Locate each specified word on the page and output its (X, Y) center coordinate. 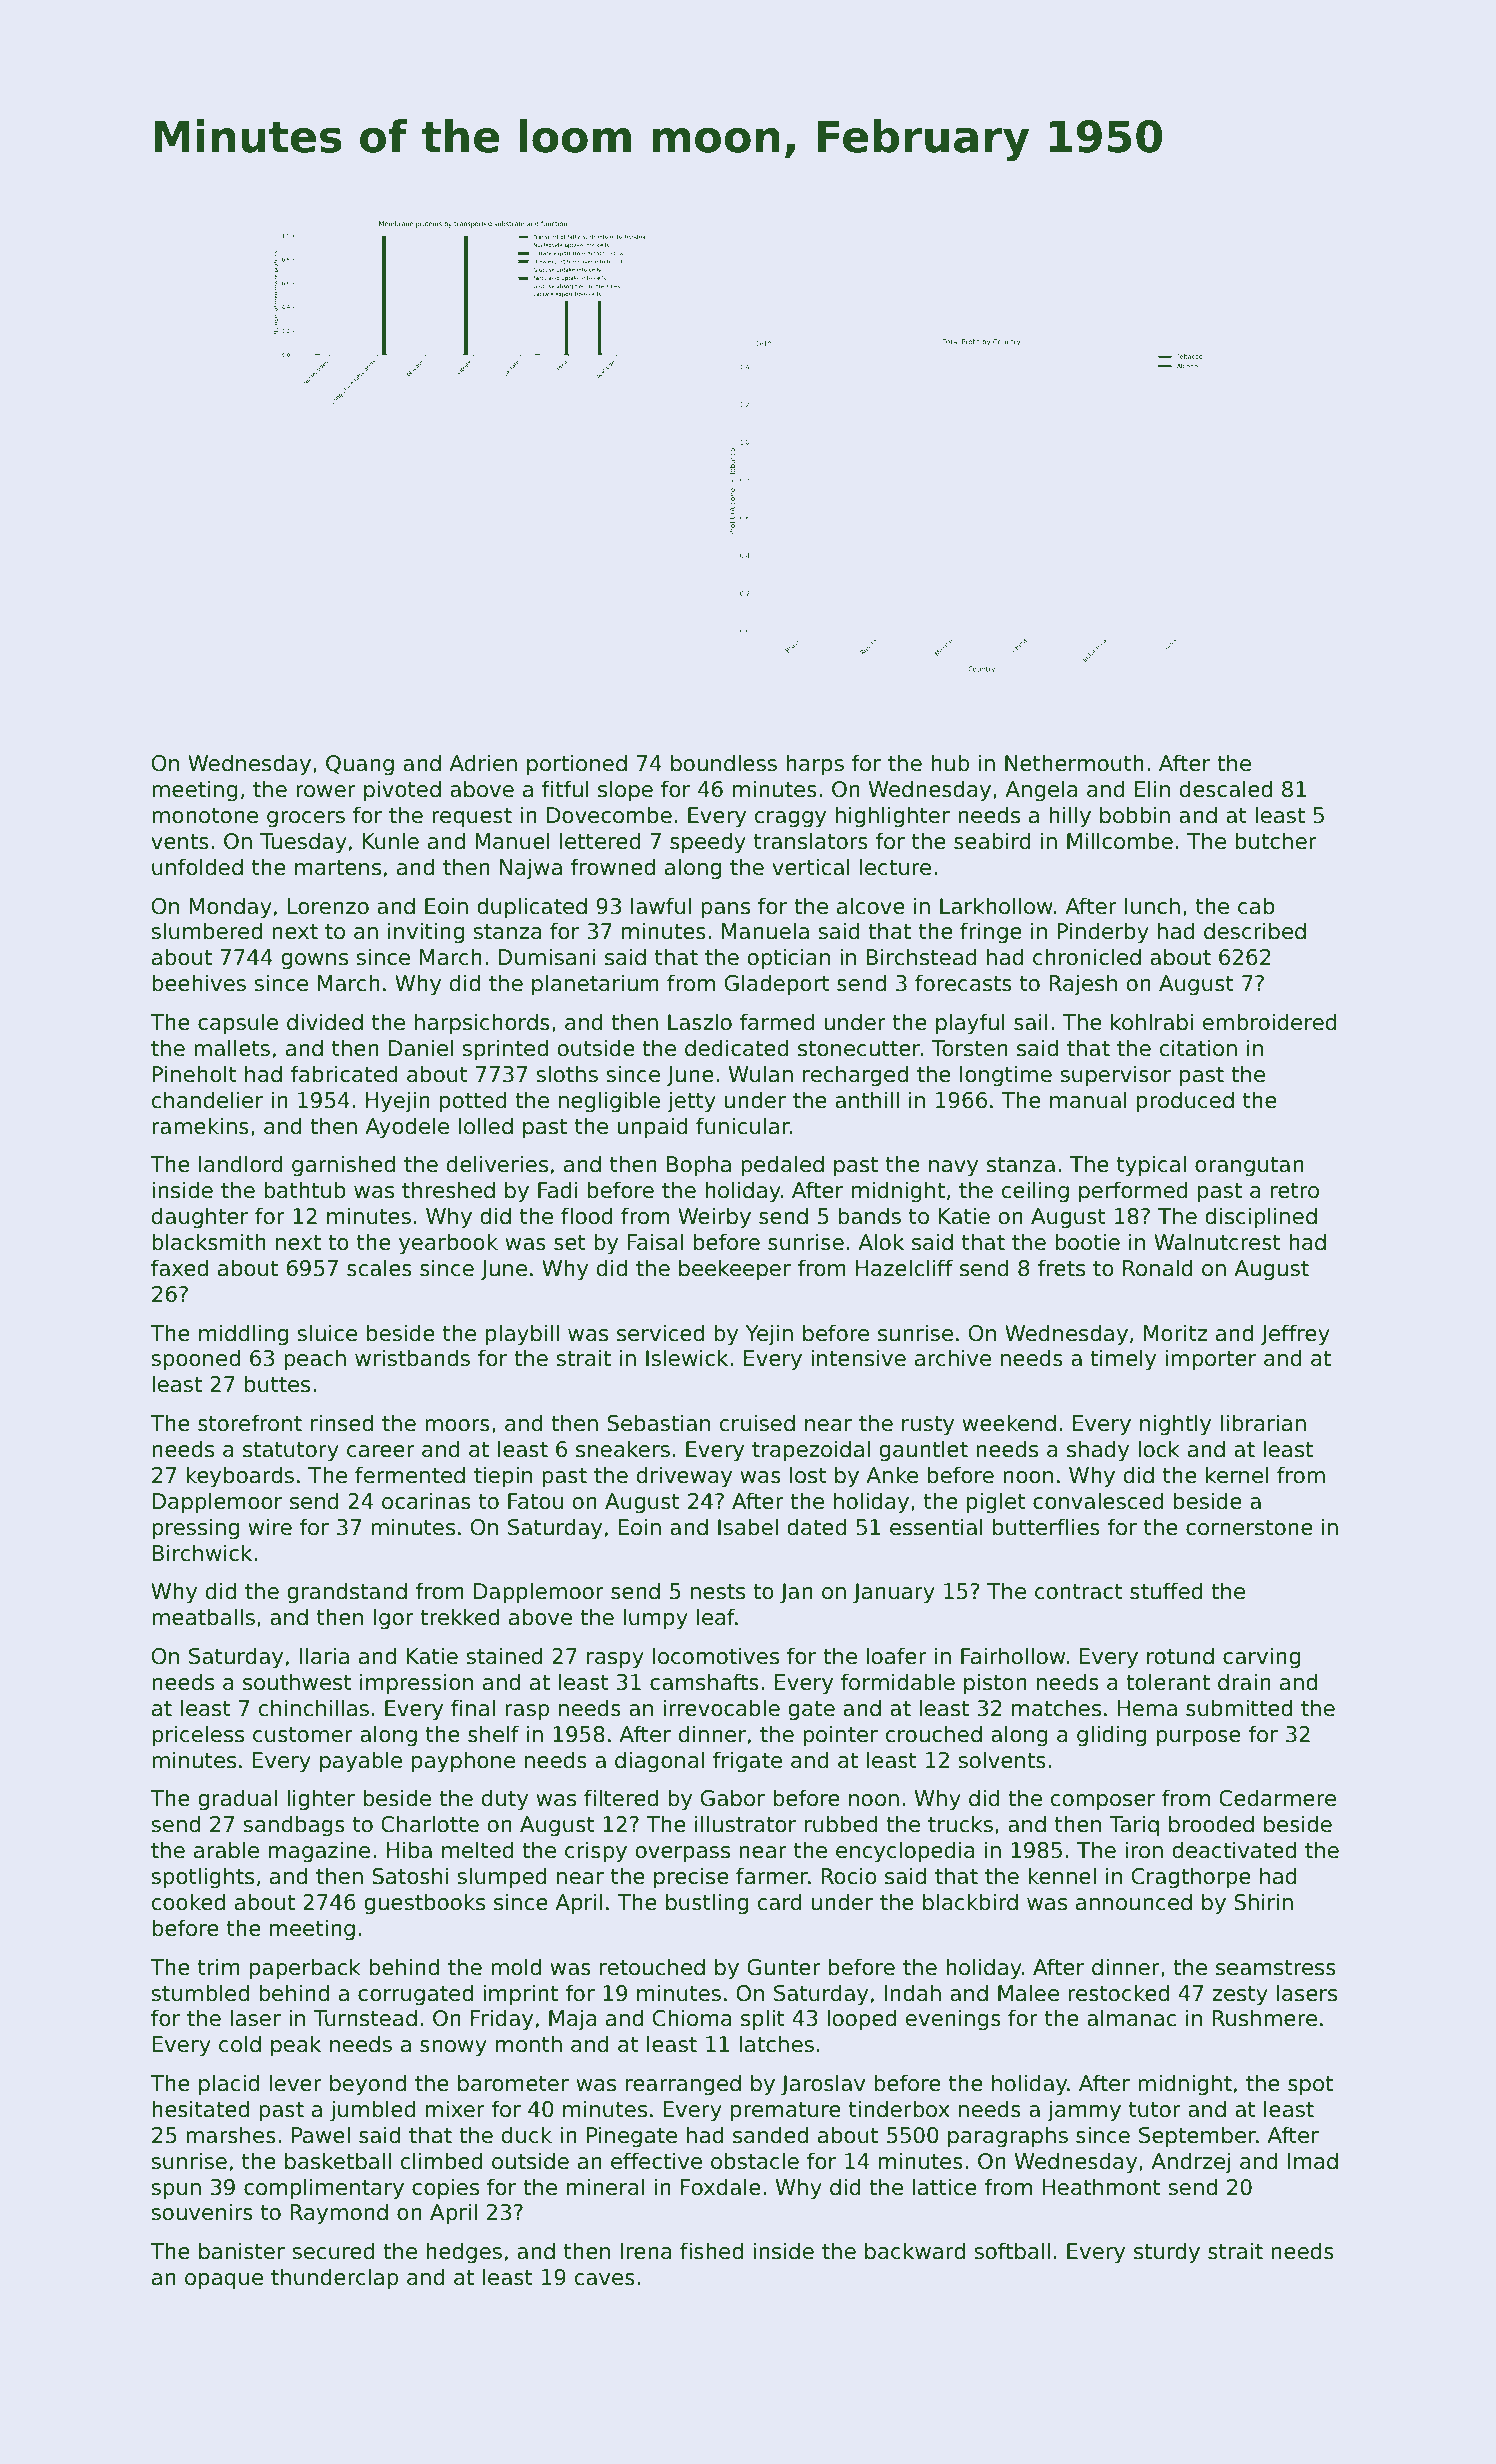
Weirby (714, 1218)
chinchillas (314, 1708)
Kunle (390, 841)
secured (333, 2251)
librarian (1263, 1423)
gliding (1111, 1736)
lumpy (655, 1619)
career (381, 1451)
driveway (684, 1477)
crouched (934, 1734)
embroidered (1270, 1022)
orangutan (1249, 1167)
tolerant (1168, 1682)
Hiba (409, 1850)
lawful (661, 906)
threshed (448, 1190)
